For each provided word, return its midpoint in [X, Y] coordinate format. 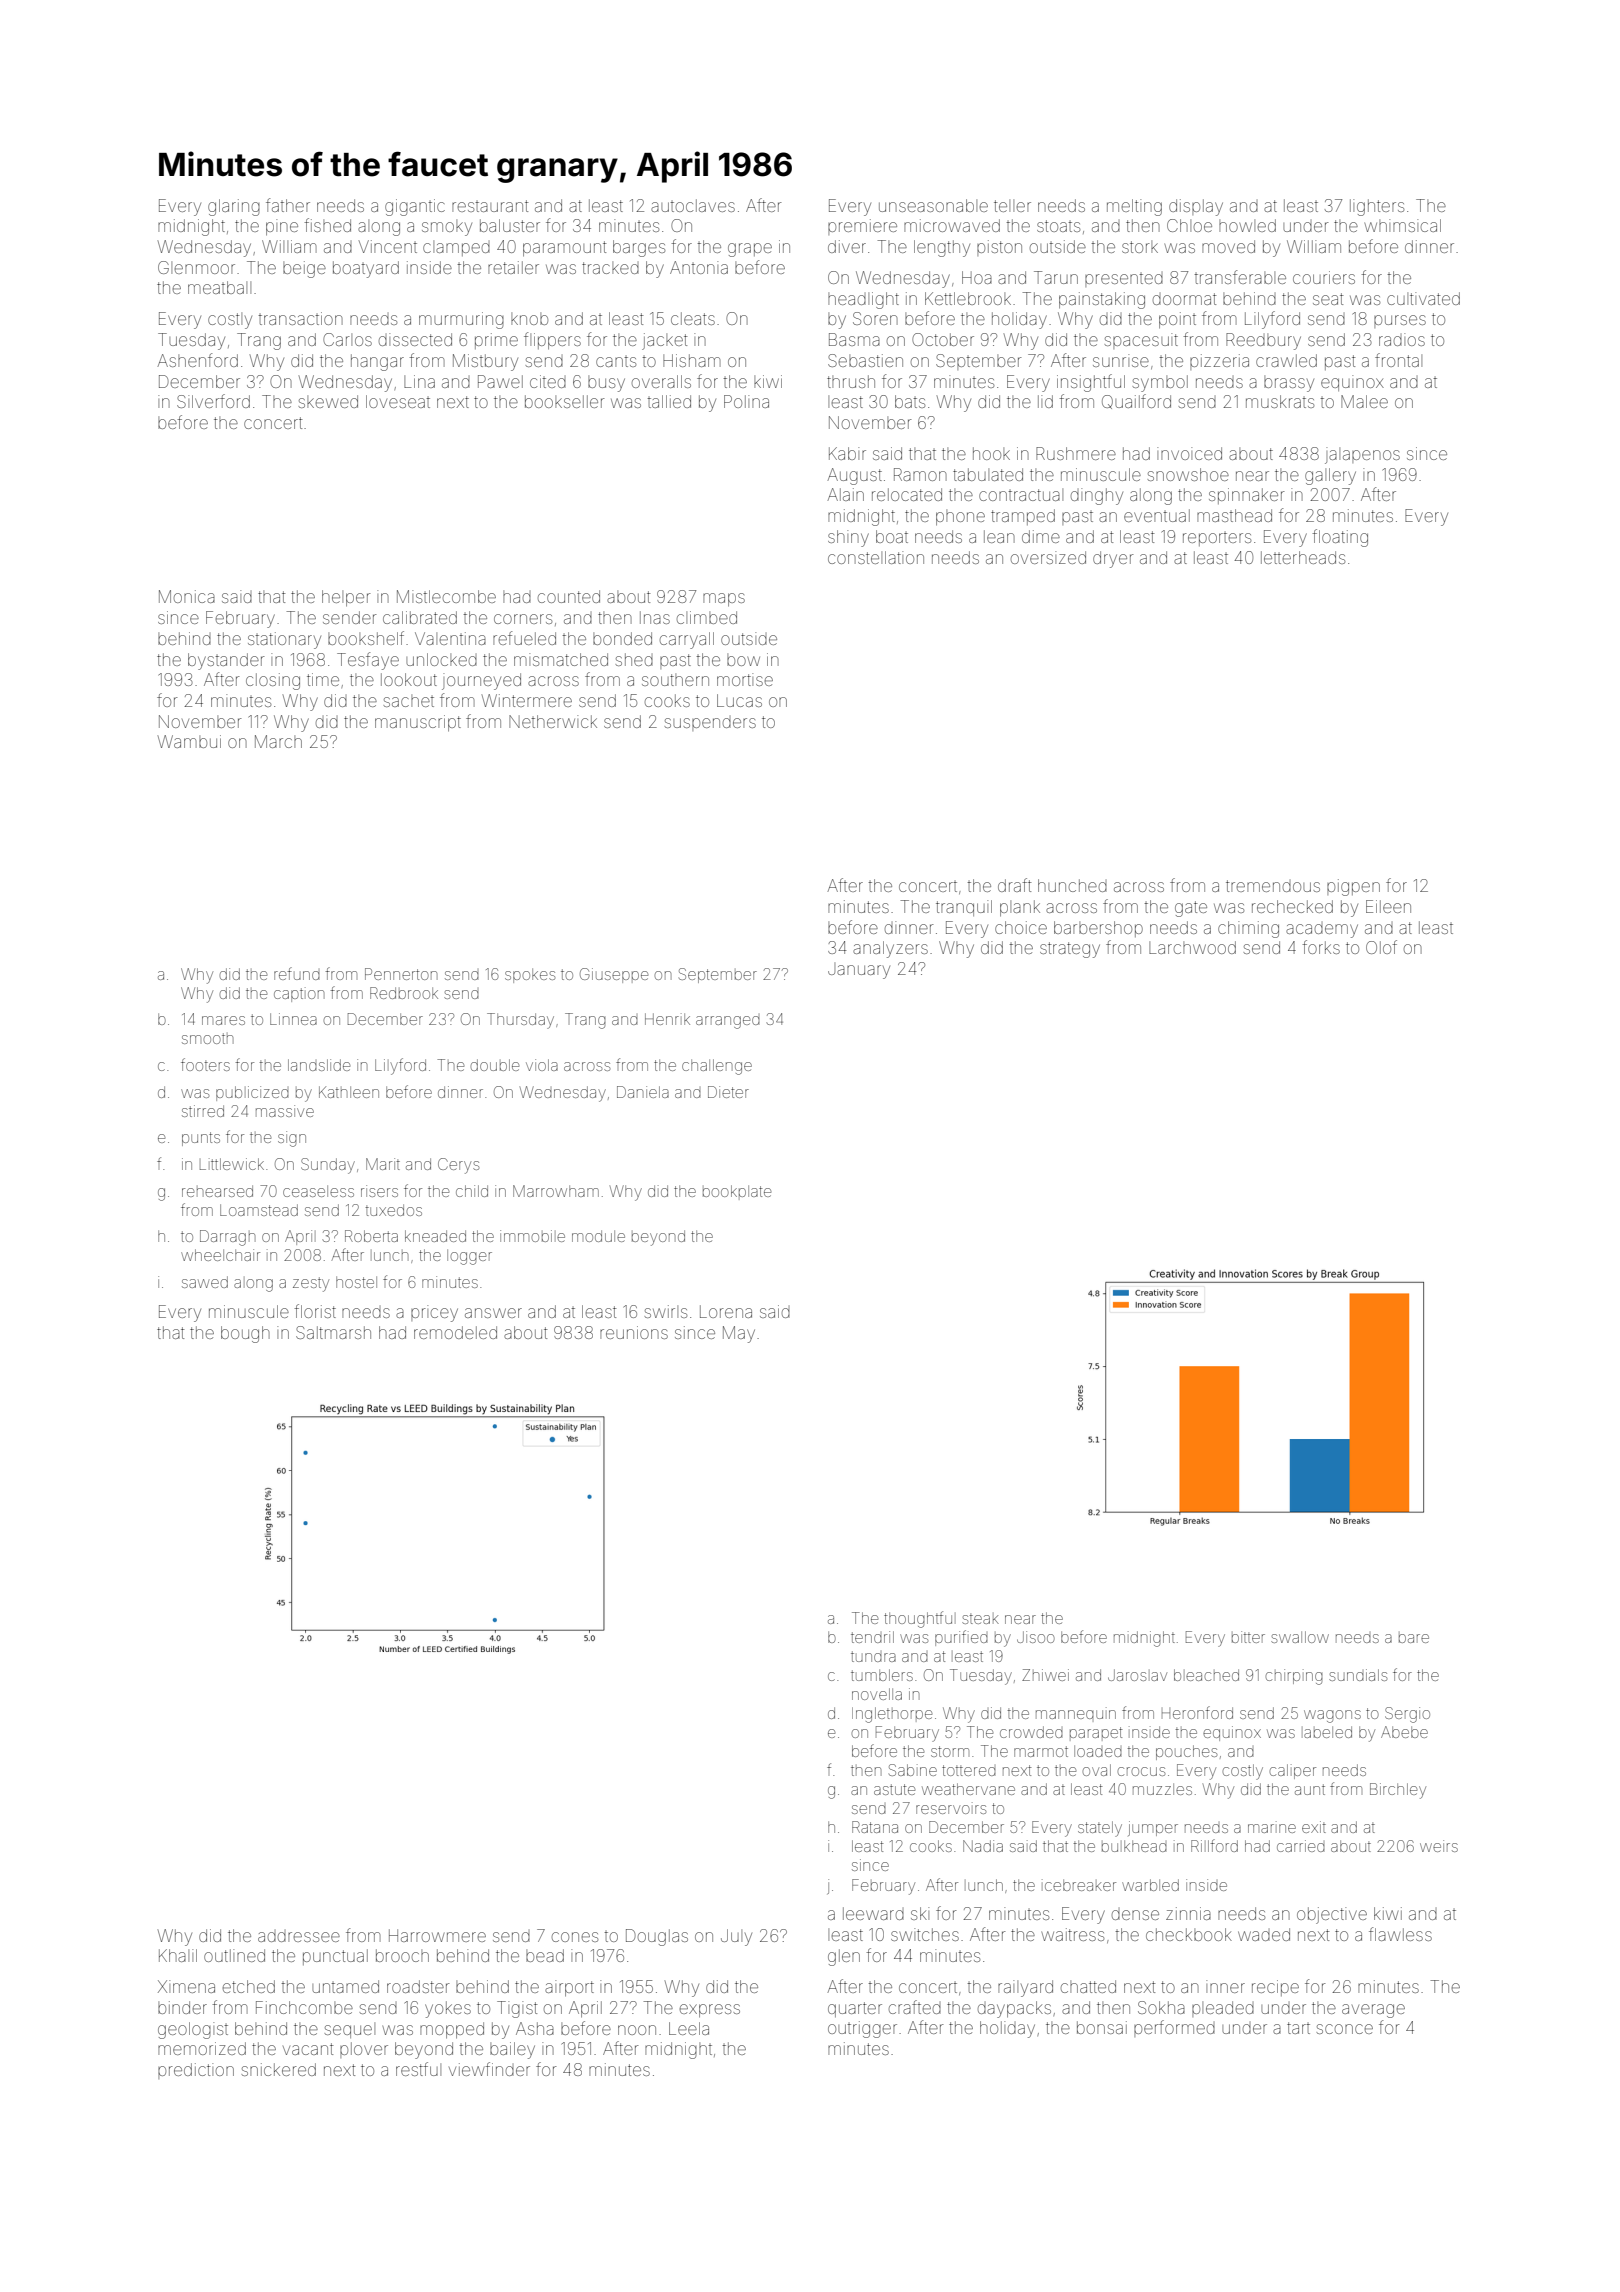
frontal [1398, 360]
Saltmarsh [333, 1332]
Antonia [699, 267]
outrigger [862, 2029]
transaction [300, 318]
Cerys [458, 1166]
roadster [418, 1986]
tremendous [1273, 886]
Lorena [726, 1311]
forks [1321, 947]
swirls [666, 1311]
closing [273, 681]
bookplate [737, 1191]
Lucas [739, 700]
